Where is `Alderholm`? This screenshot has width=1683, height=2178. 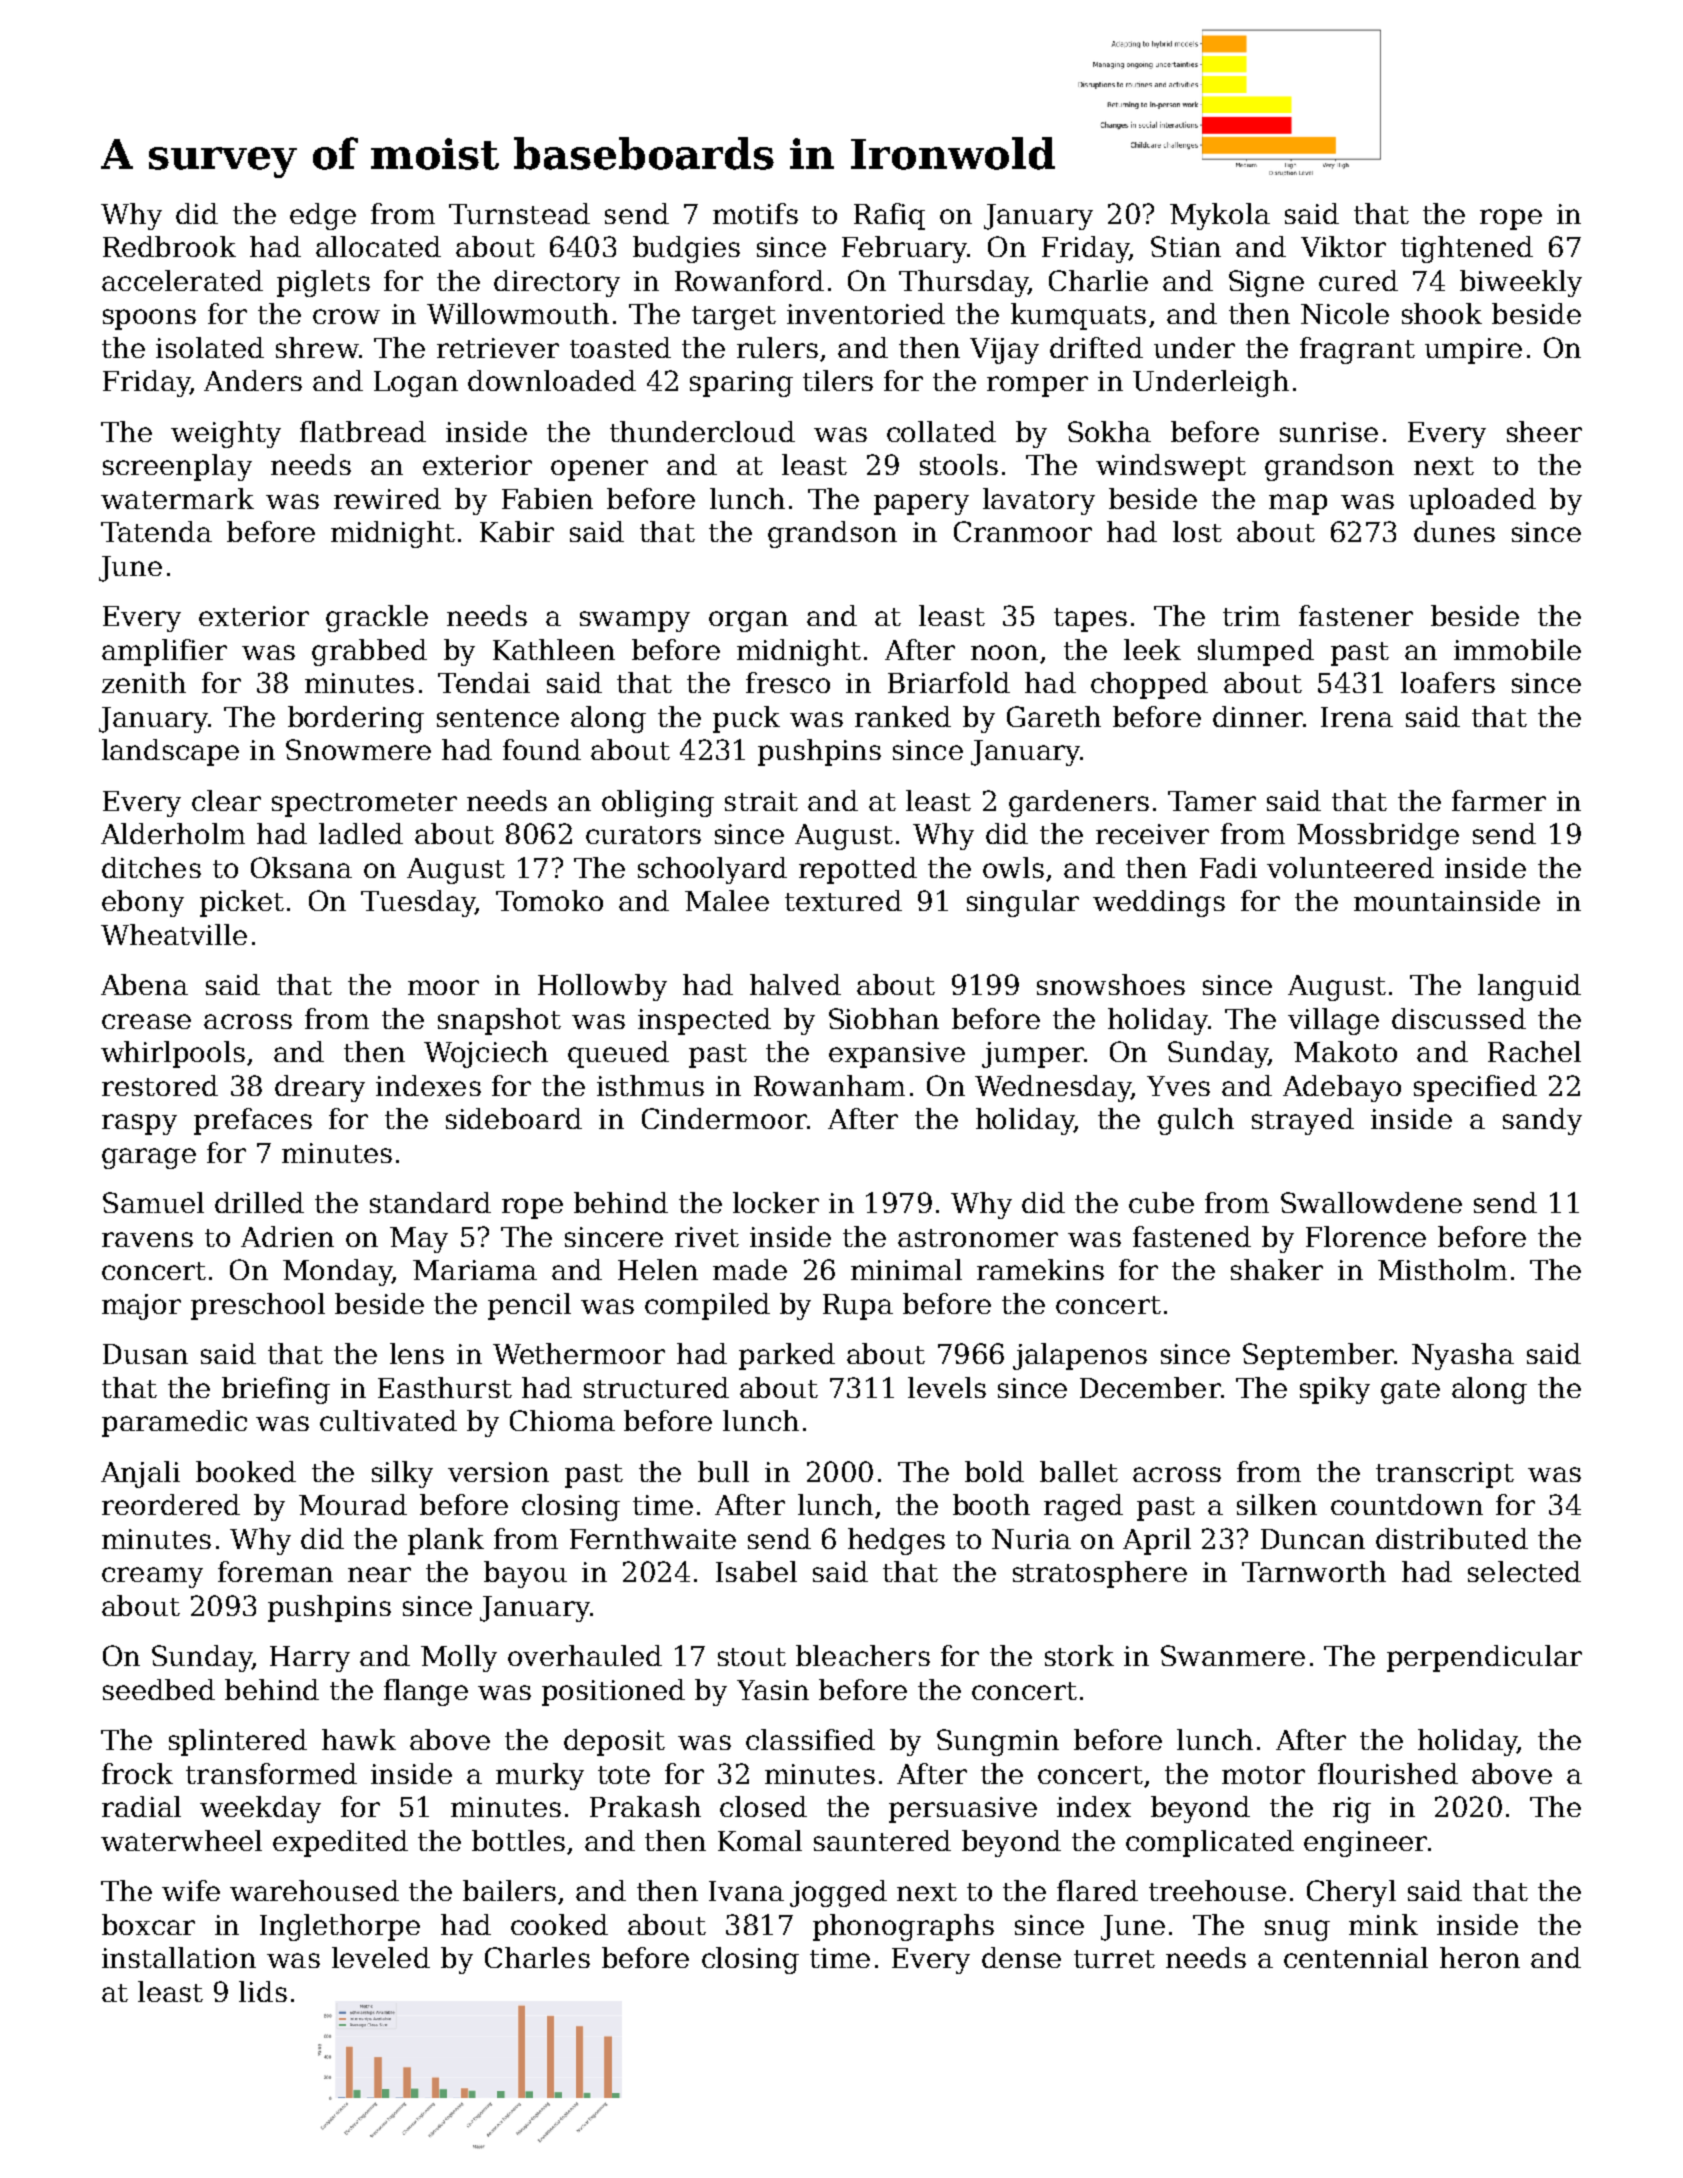 Alderholm is located at coordinates (173, 833).
